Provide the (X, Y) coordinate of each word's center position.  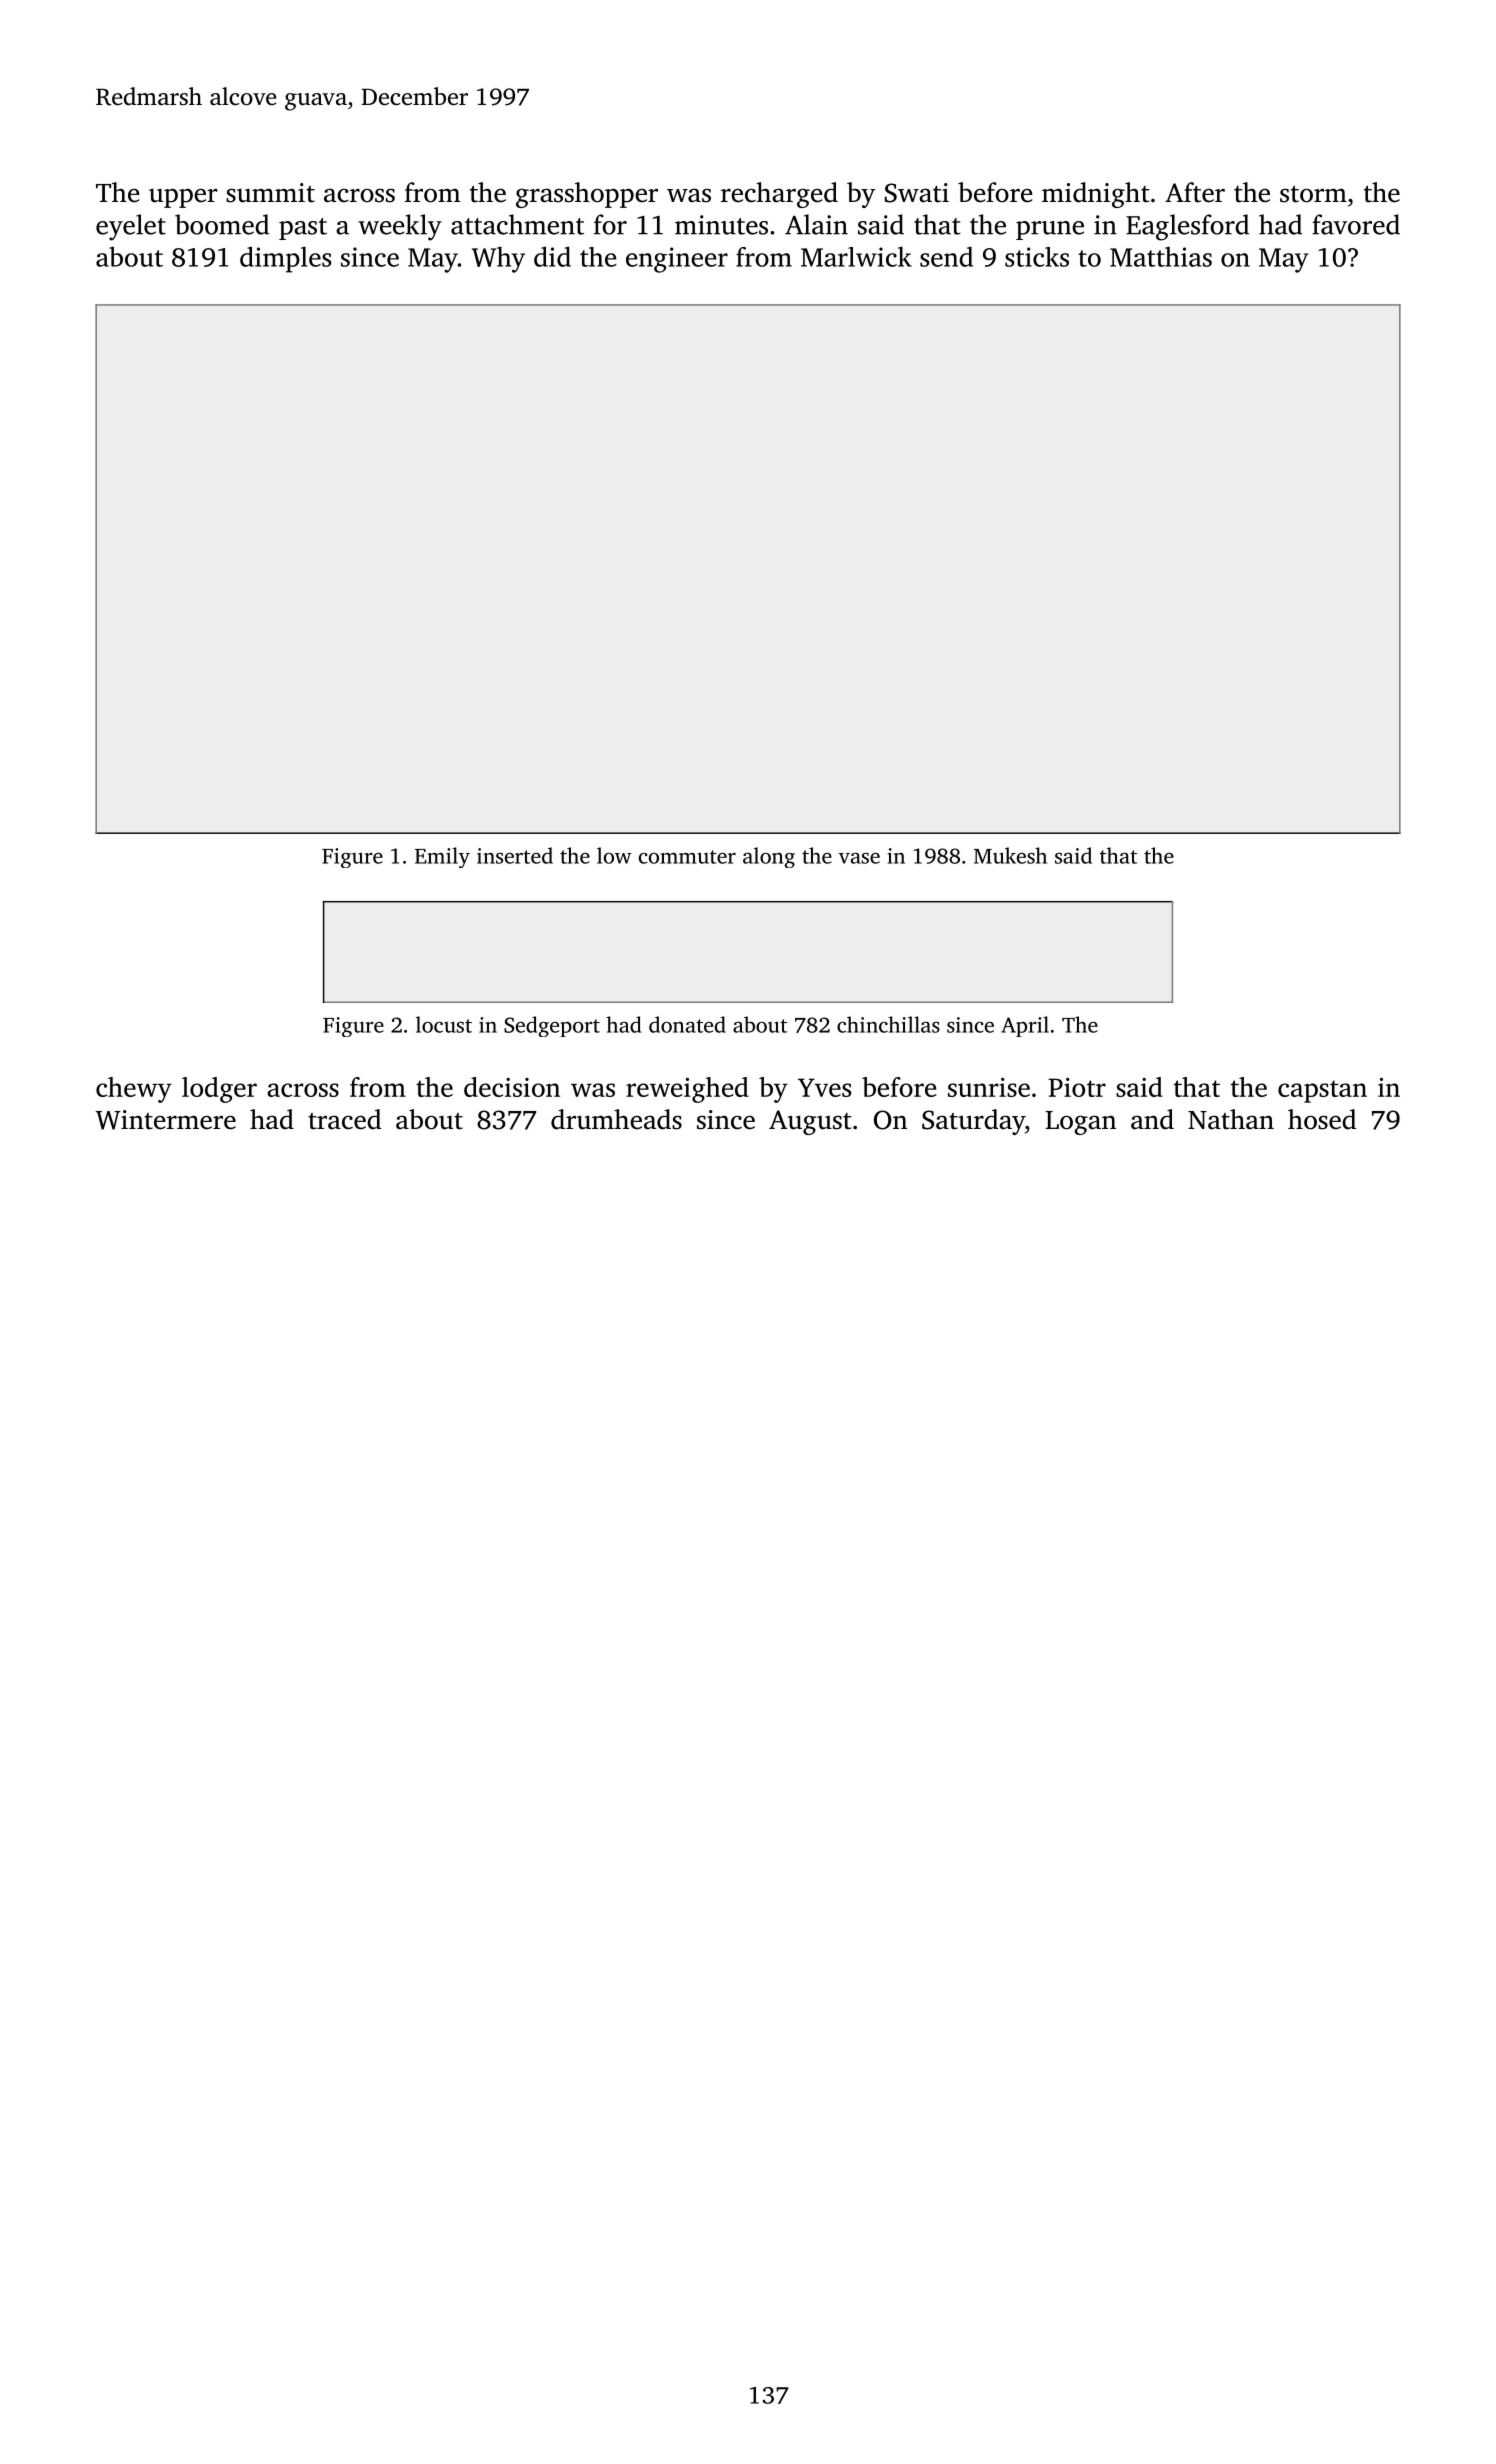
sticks (1037, 257)
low (614, 855)
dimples (285, 259)
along (769, 857)
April (1025, 1026)
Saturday (973, 1122)
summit (270, 193)
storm (1313, 194)
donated (687, 1024)
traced (344, 1119)
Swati (917, 193)
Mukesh (1010, 855)
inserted (515, 855)
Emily (442, 857)
